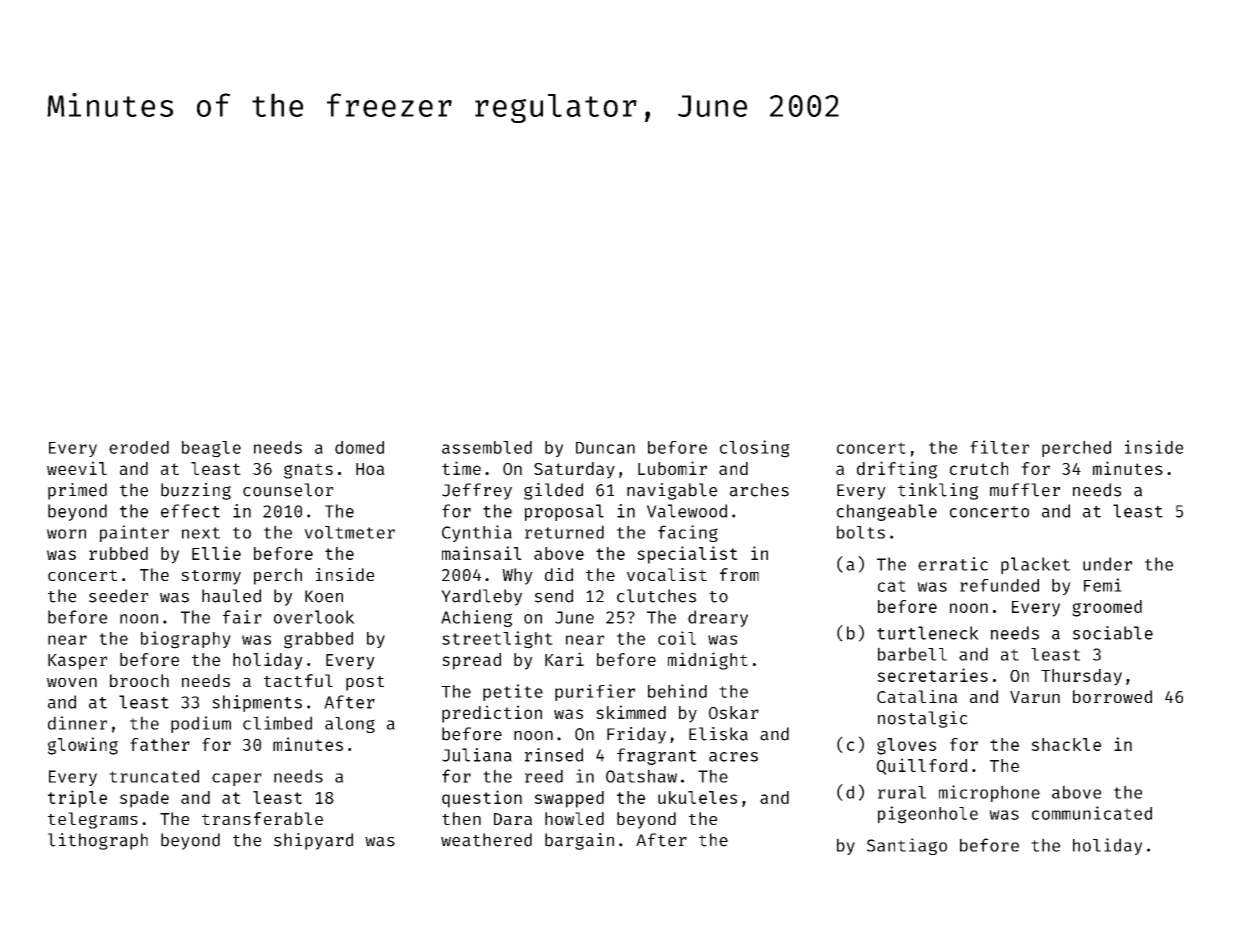  Describe the element at coordinates (98, 841) in the image. I see `lithograph` at that location.
